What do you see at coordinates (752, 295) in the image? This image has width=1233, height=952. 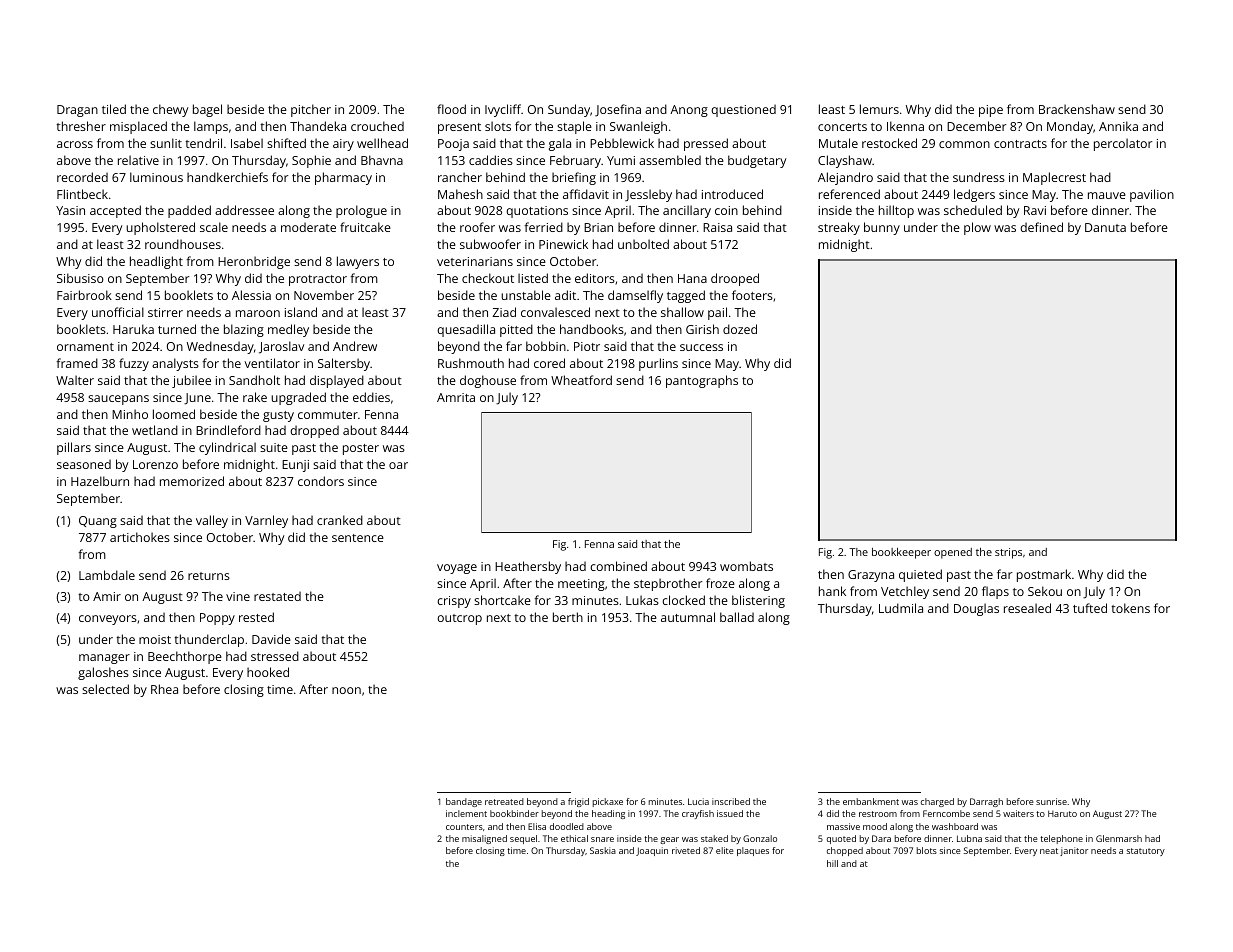 I see `footers` at bounding box center [752, 295].
